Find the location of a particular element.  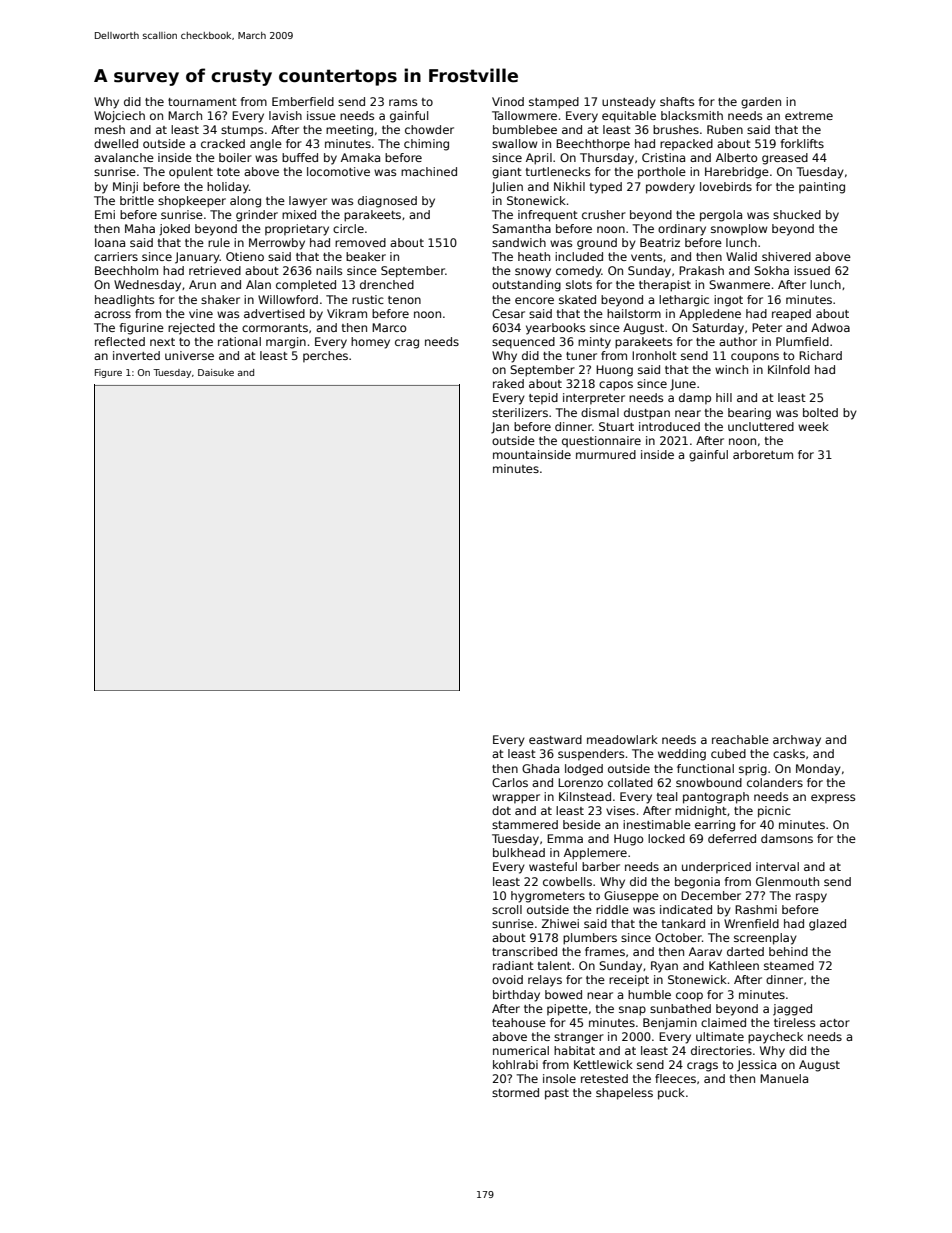

ovoid is located at coordinates (507, 979).
